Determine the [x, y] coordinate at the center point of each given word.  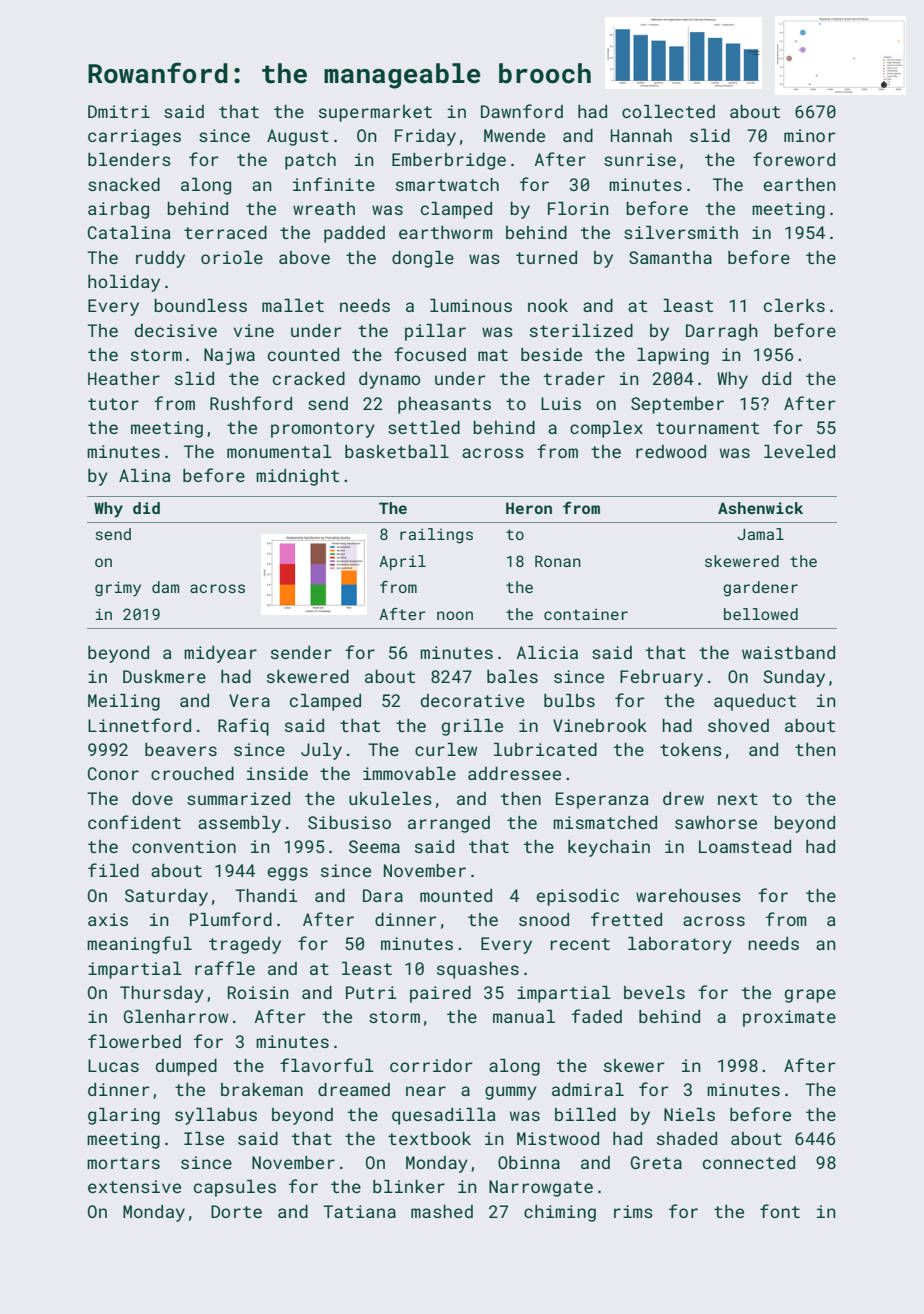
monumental [279, 451]
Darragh [722, 332]
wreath [324, 208]
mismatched [605, 822]
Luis [561, 403]
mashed [442, 1211]
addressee [514, 773]
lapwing [673, 356]
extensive [134, 1186]
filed [113, 870]
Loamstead [745, 846]
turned [546, 257]
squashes [478, 970]
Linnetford [139, 725]
